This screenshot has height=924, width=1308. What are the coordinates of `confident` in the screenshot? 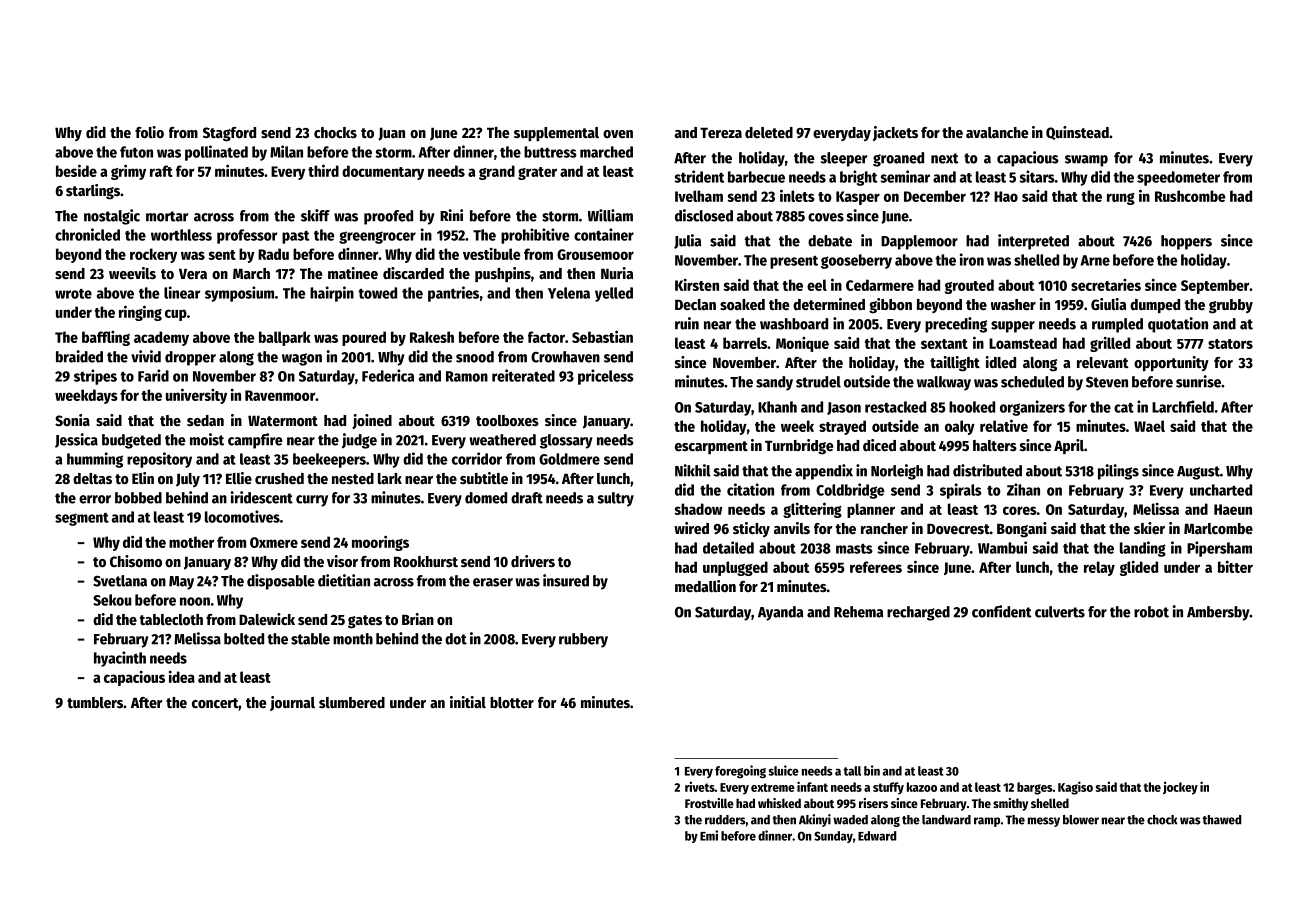 It's located at (1002, 611).
